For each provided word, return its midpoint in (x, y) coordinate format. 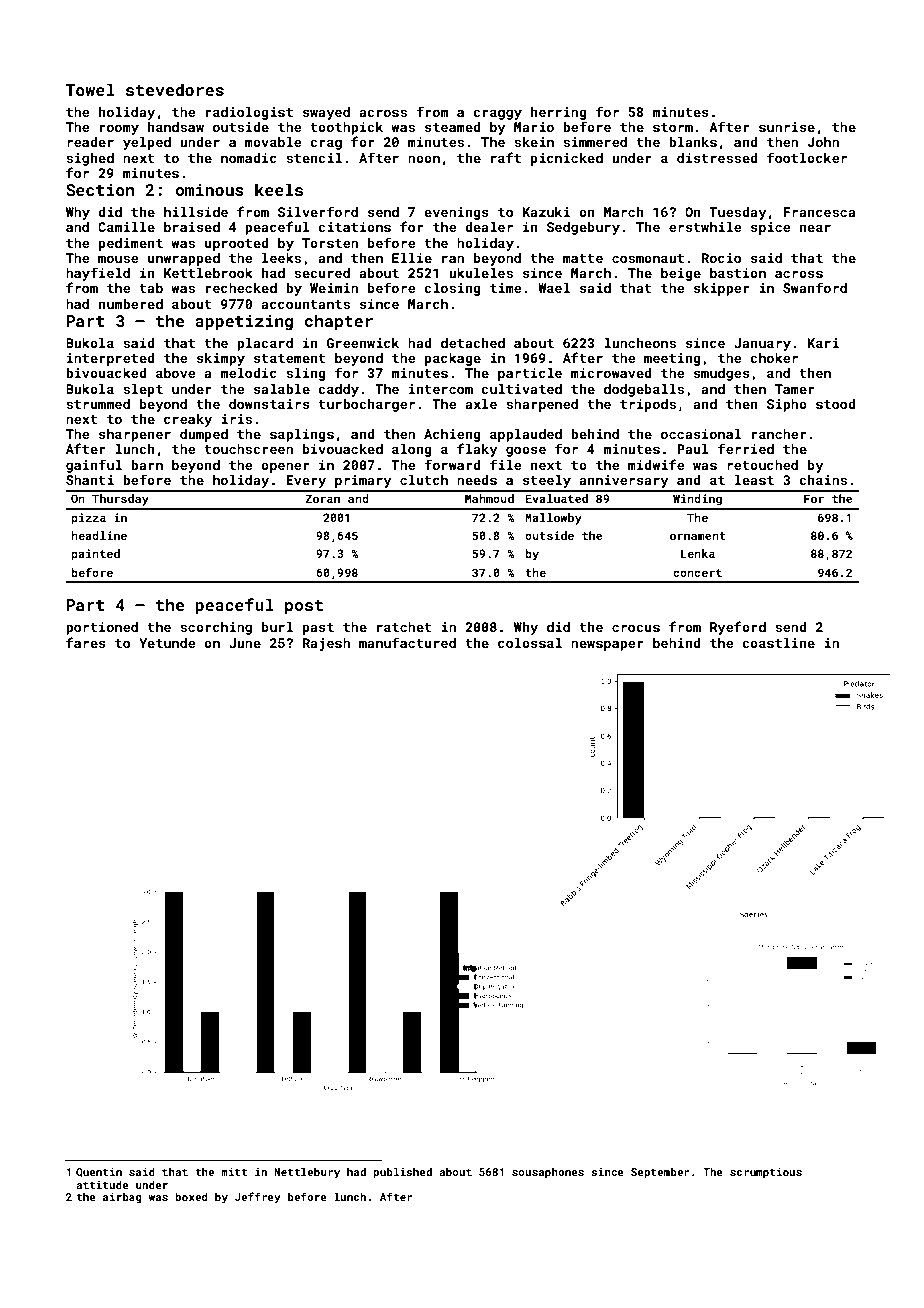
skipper (722, 289)
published (402, 1172)
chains (823, 480)
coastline (778, 643)
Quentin (99, 1172)
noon (424, 159)
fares (86, 642)
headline (99, 535)
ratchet (404, 627)
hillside (196, 212)
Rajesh (326, 644)
